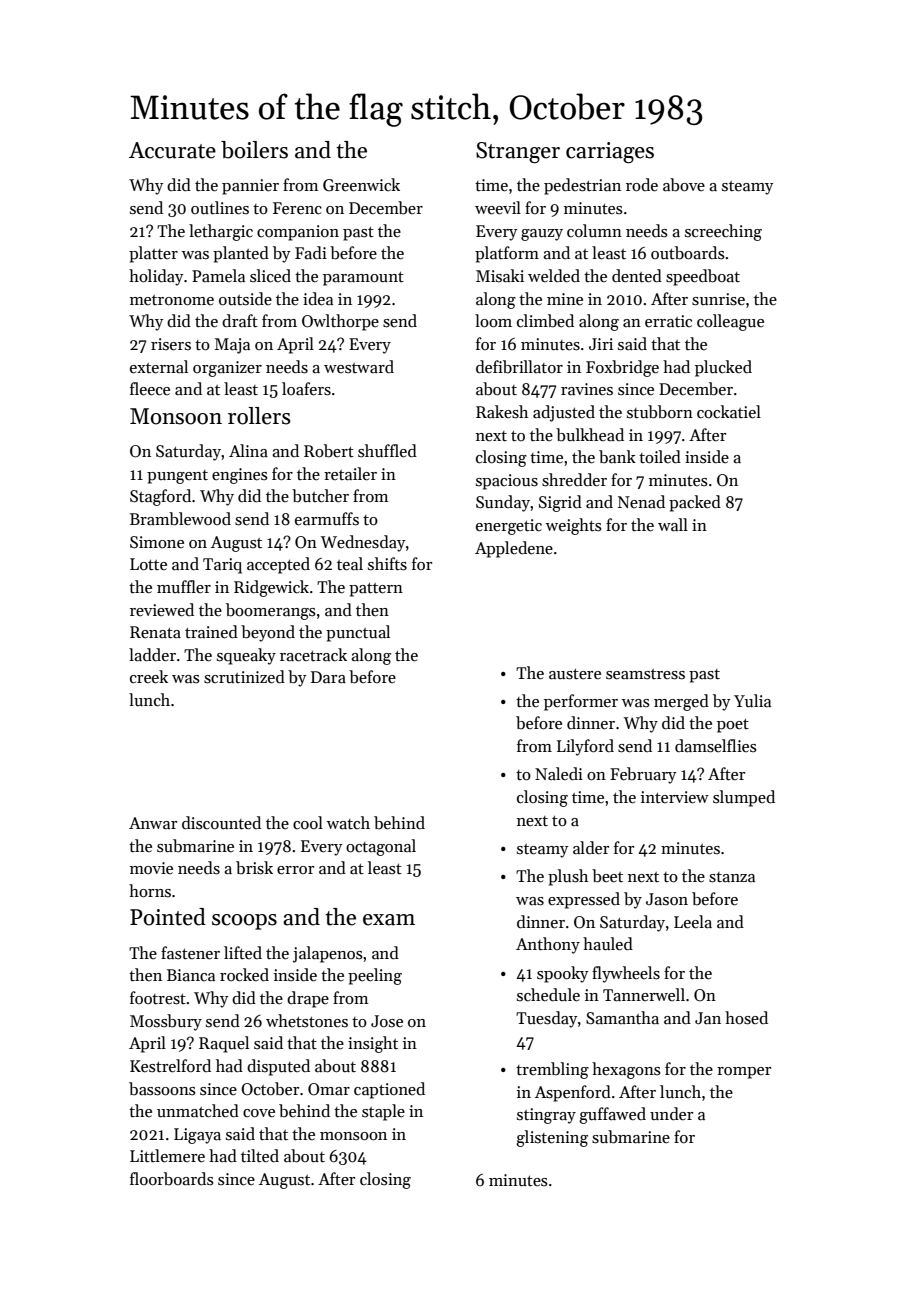  Describe the element at coordinates (645, 674) in the screenshot. I see `seamstress` at that location.
